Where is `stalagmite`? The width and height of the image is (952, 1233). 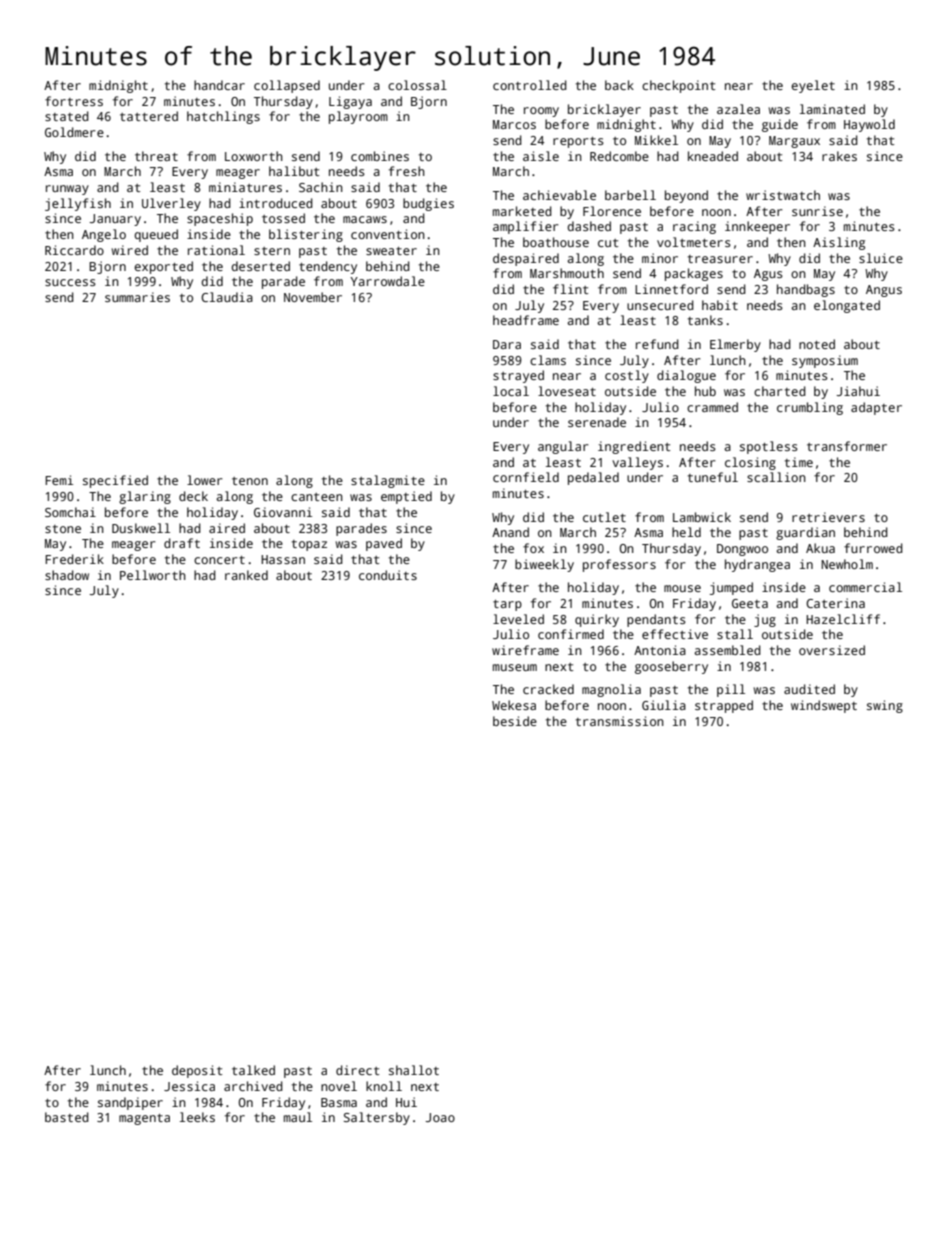 stalagmite is located at coordinates (388, 481).
